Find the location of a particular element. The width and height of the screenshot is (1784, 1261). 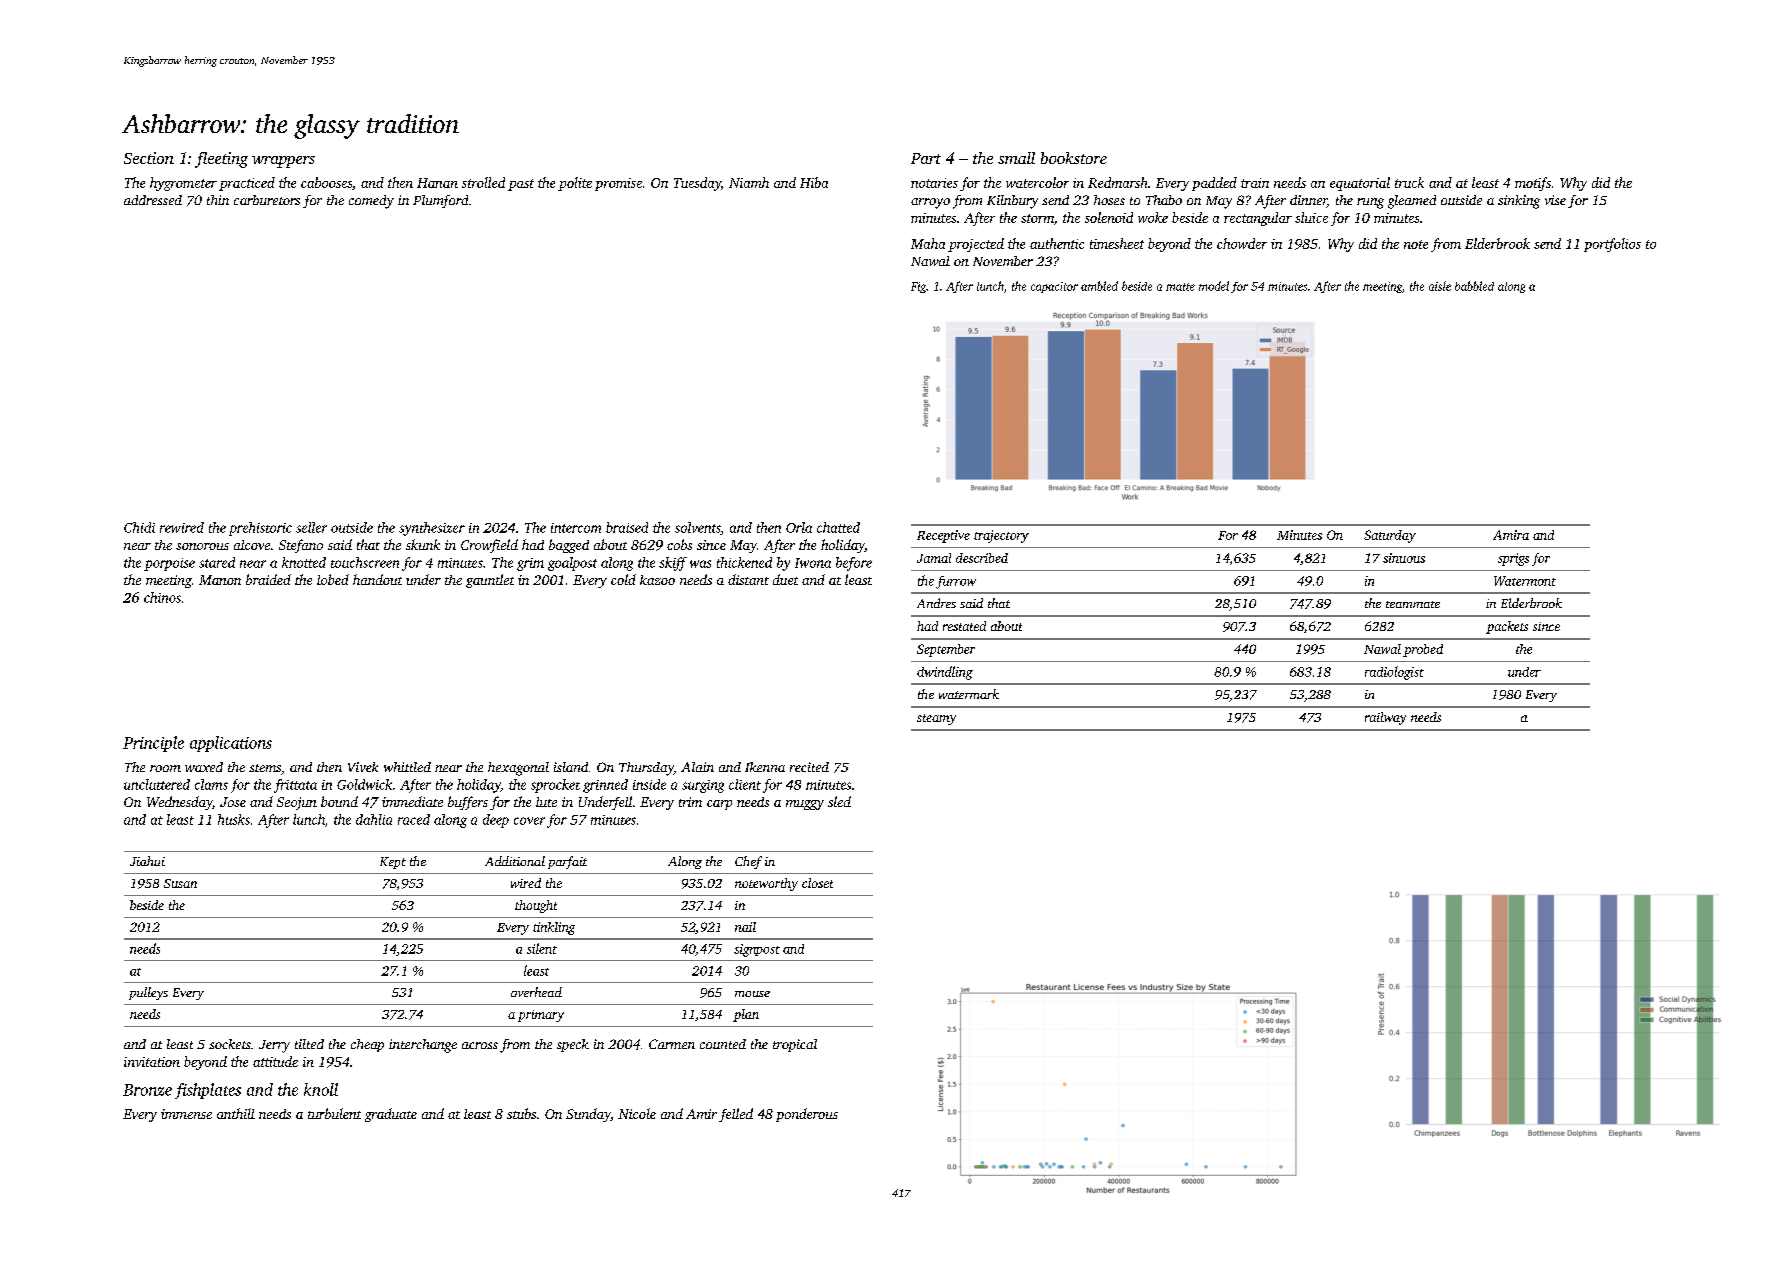

seller is located at coordinates (311, 527).
